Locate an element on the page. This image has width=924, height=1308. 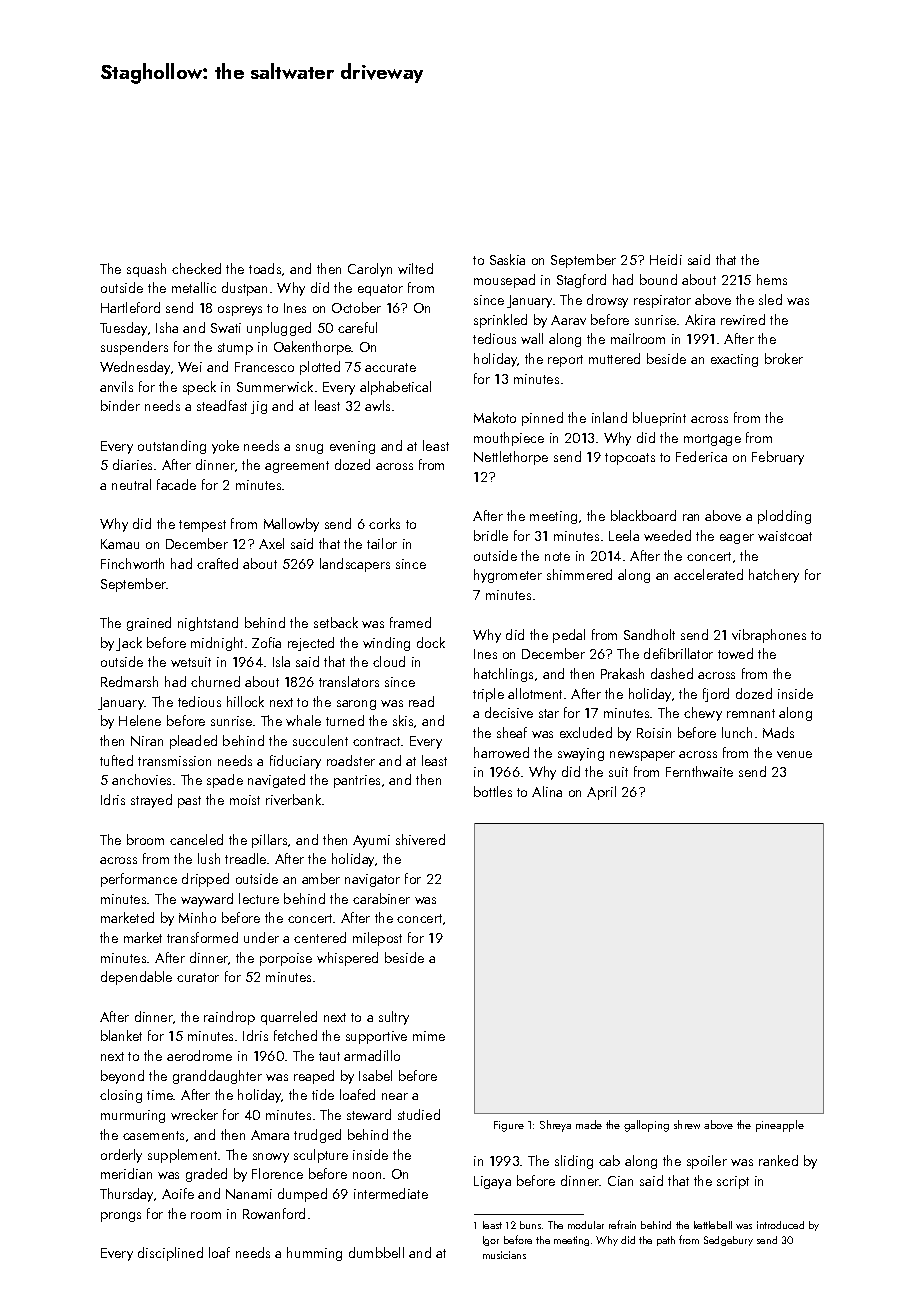
Shreya is located at coordinates (555, 1126).
